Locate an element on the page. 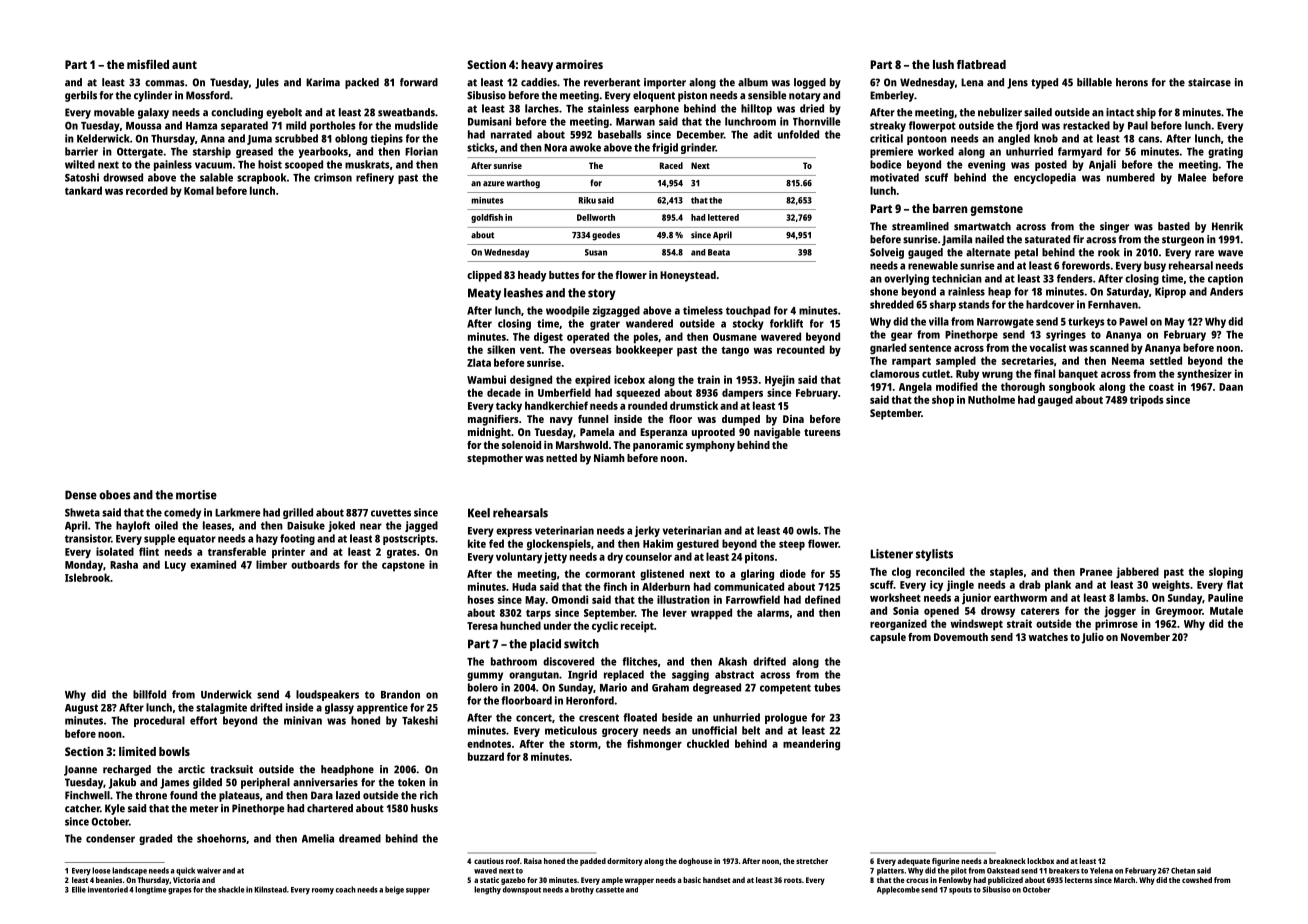 This image has width=1308, height=924. opened is located at coordinates (941, 612).
